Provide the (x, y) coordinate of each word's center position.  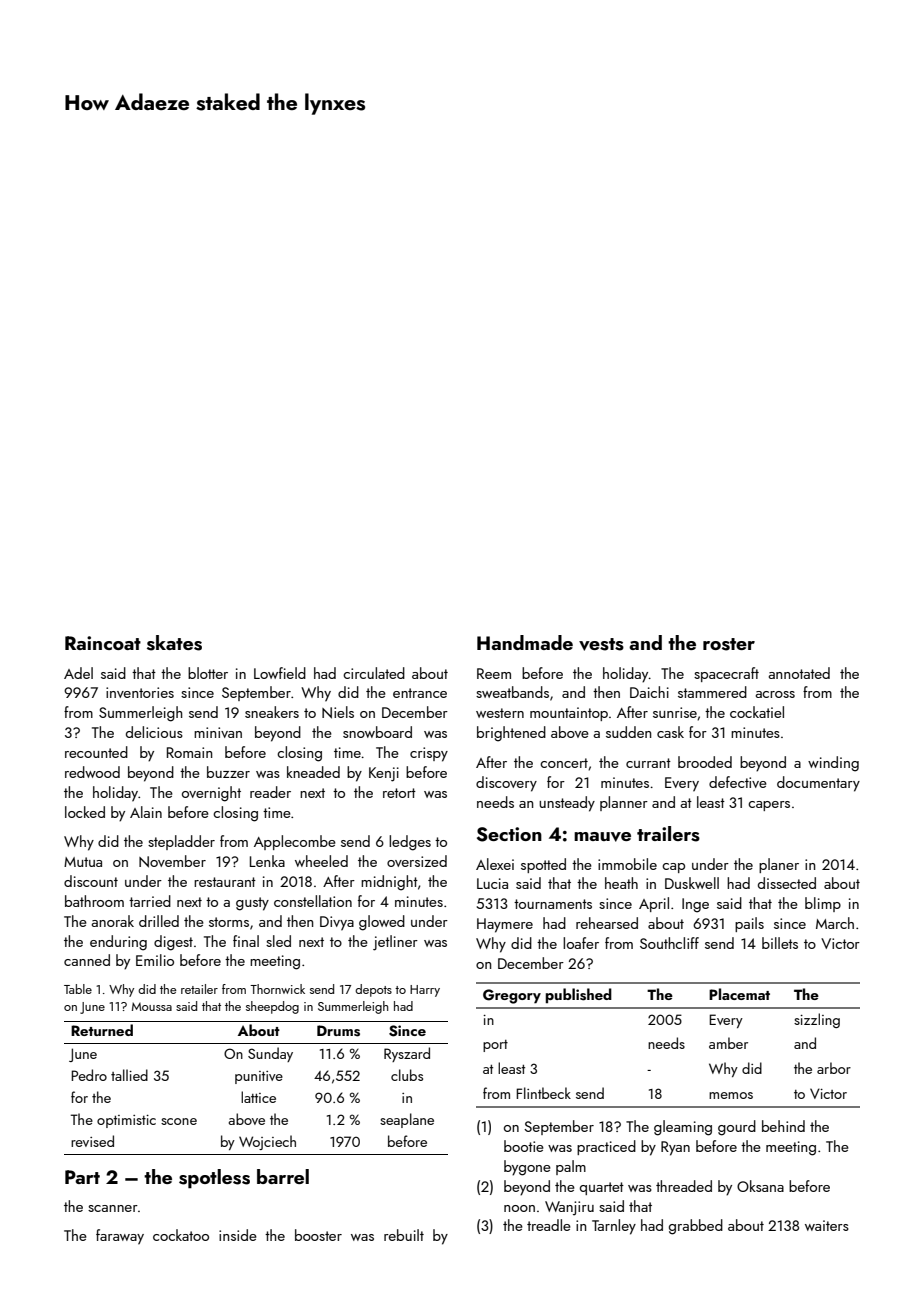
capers (769, 806)
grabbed (696, 1227)
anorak (112, 921)
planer (779, 865)
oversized (417, 861)
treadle (549, 1225)
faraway (120, 1237)
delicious (154, 732)
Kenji (384, 774)
